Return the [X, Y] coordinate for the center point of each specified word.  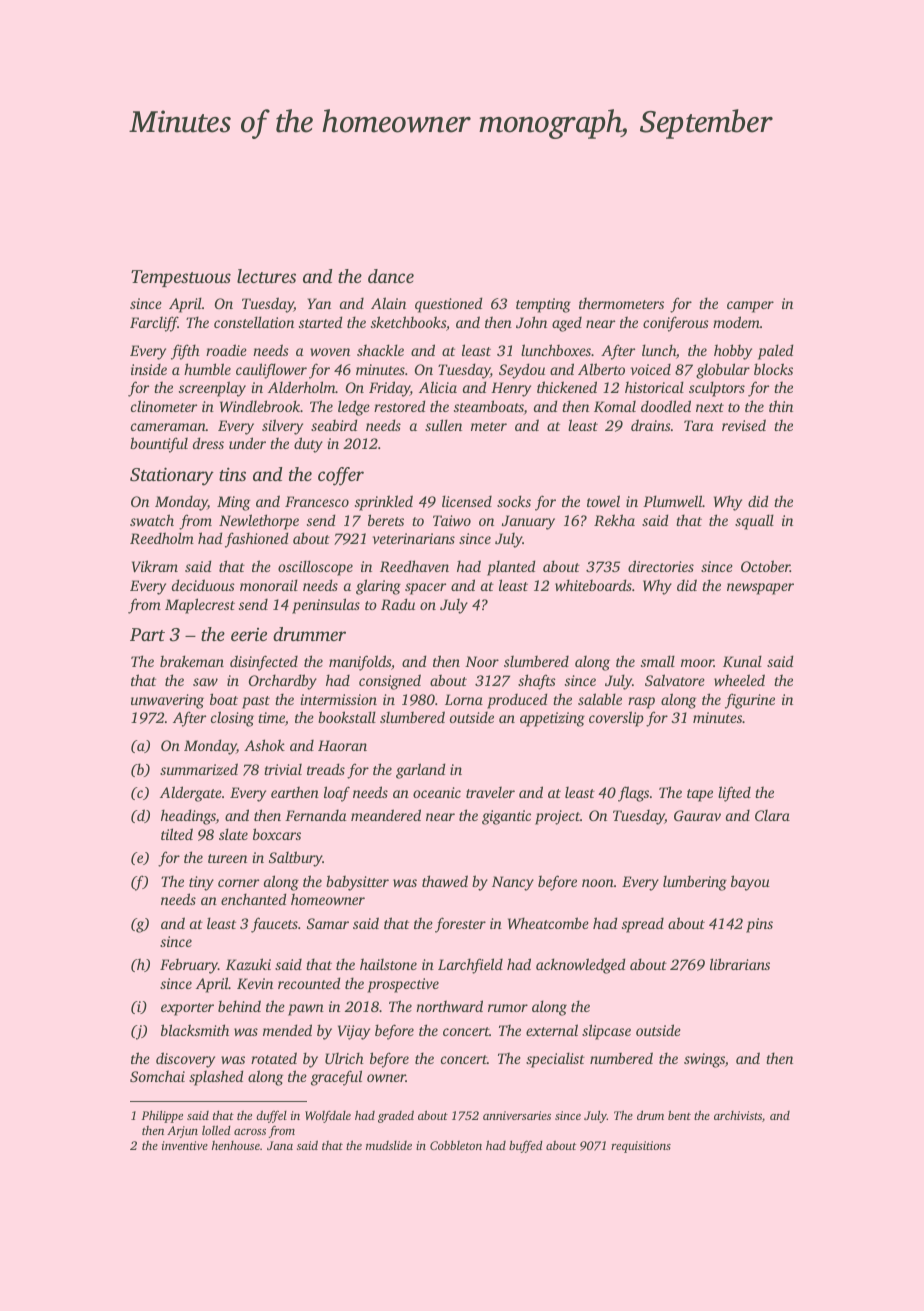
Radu [398, 604]
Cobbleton [456, 1145]
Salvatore [675, 680]
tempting [543, 305]
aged [567, 324]
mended [287, 1030]
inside [149, 369]
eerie [249, 634]
